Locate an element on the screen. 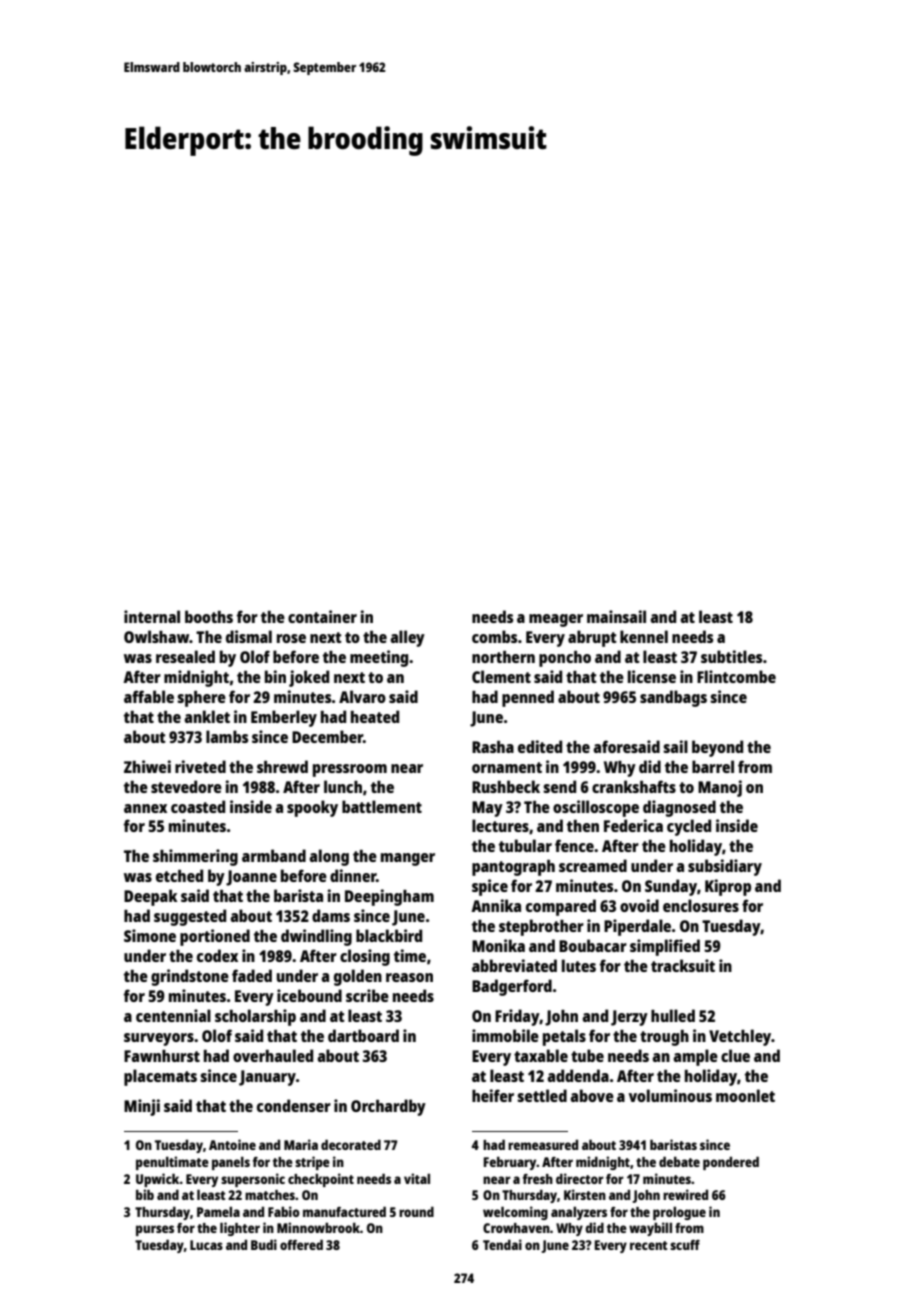  Tendai is located at coordinates (502, 1244).
